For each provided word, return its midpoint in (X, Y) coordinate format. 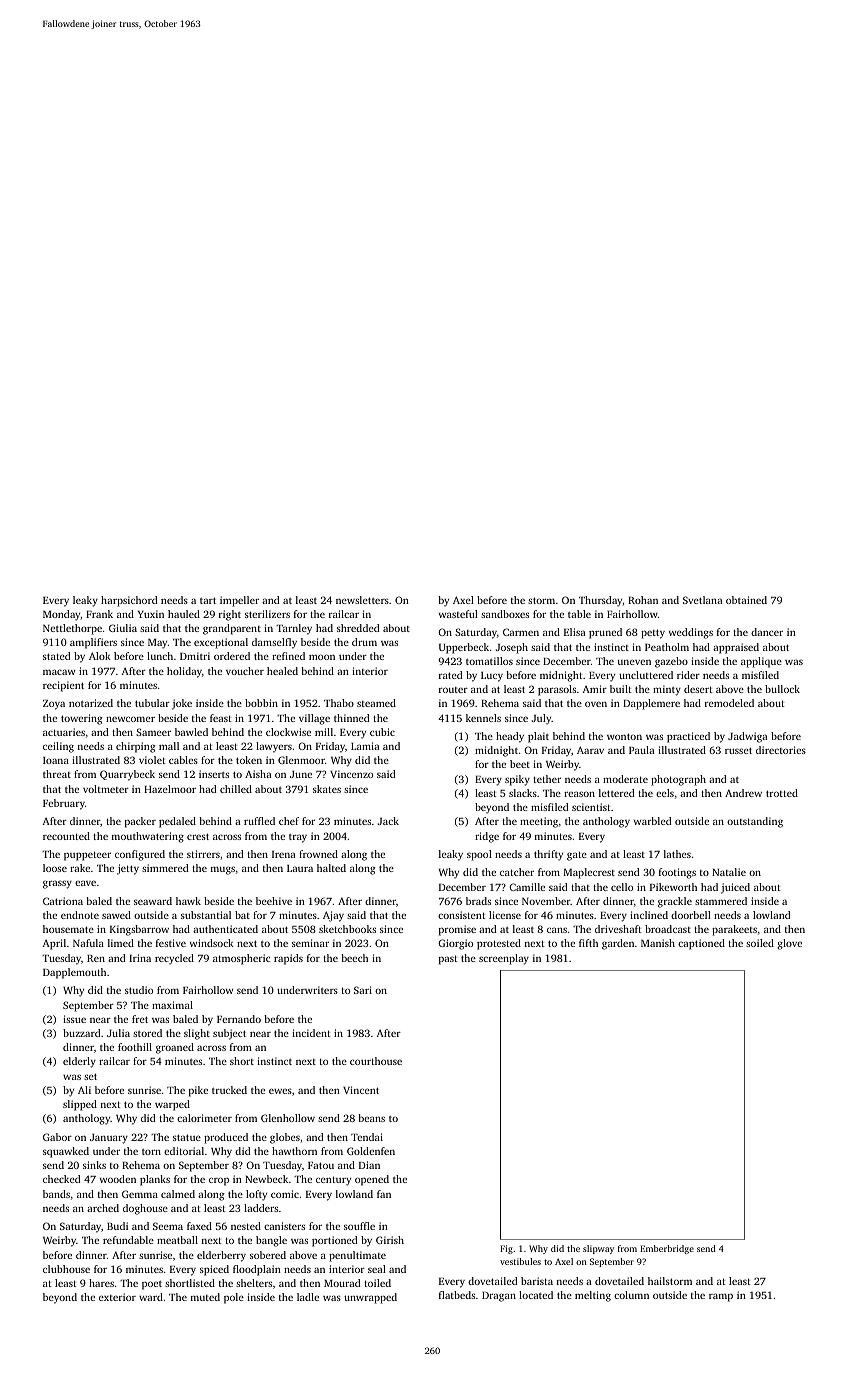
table (579, 614)
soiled (760, 943)
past (448, 960)
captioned (701, 944)
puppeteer (87, 856)
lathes (677, 854)
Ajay (333, 916)
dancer (767, 632)
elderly (79, 1062)
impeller (239, 601)
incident (311, 1033)
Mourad (342, 1283)
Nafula (88, 943)
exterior (117, 1297)
